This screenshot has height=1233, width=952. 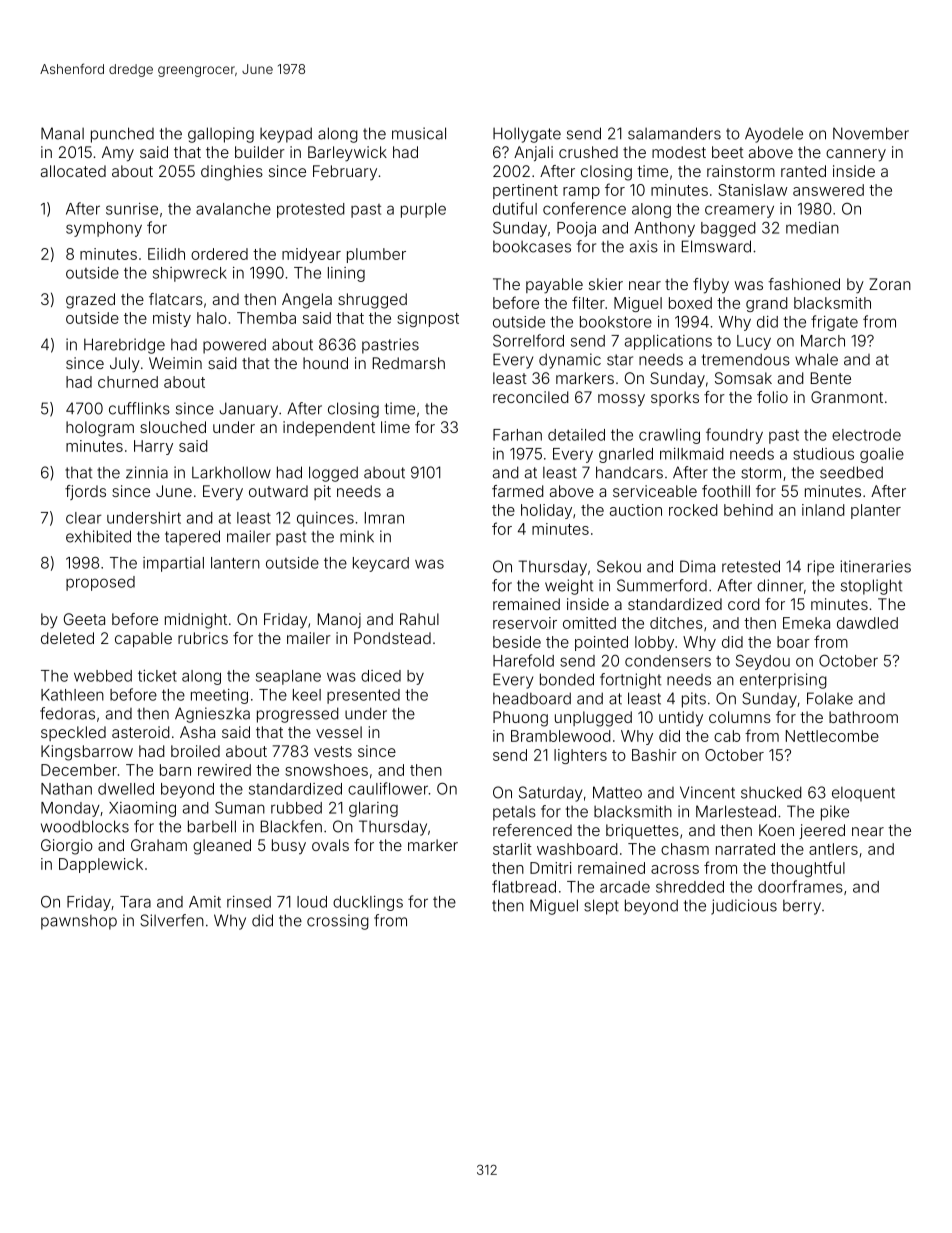 What do you see at coordinates (524, 886) in the screenshot?
I see `flatbread` at bounding box center [524, 886].
